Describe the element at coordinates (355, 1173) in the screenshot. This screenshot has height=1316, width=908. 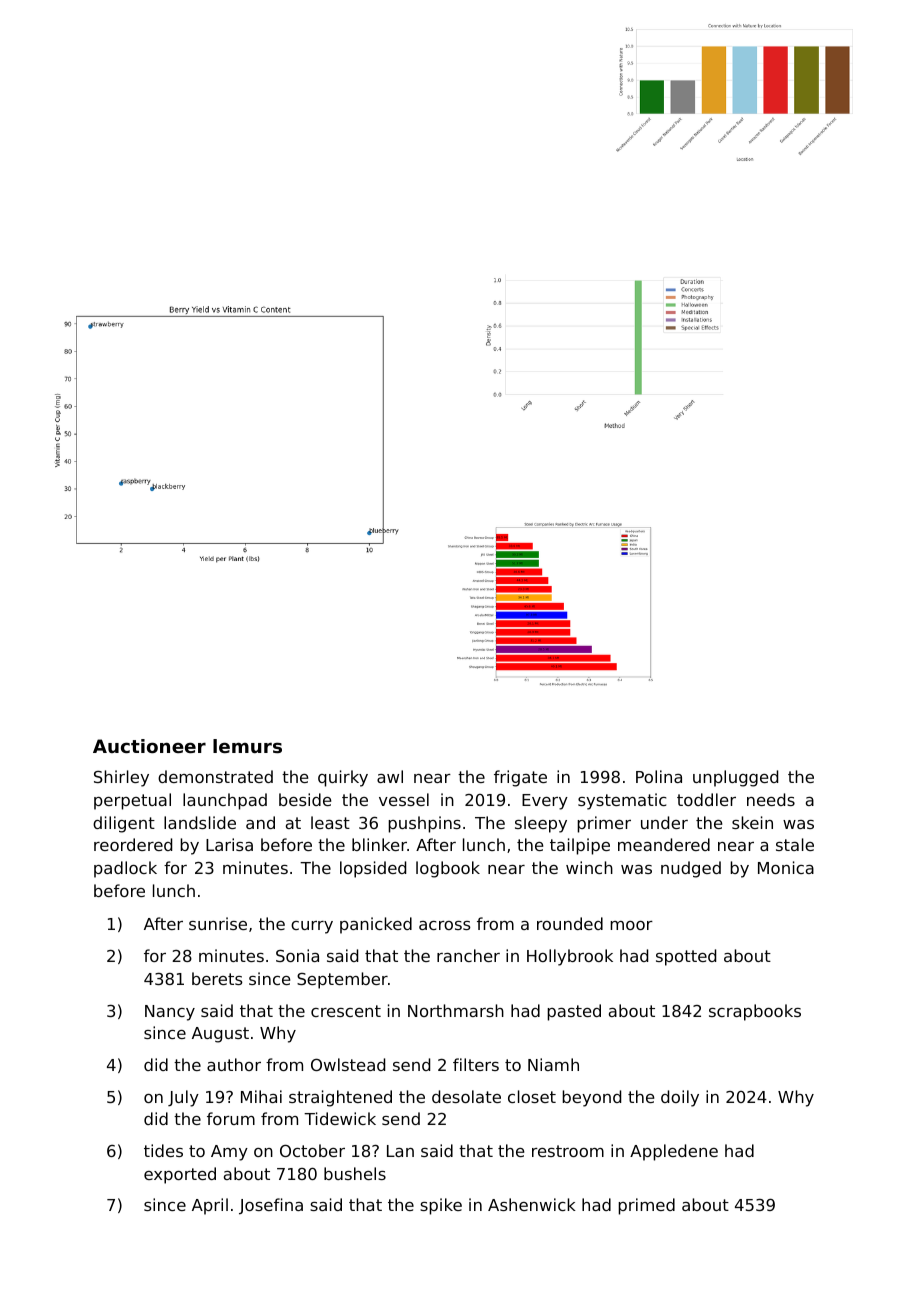
I see `bushels` at that location.
